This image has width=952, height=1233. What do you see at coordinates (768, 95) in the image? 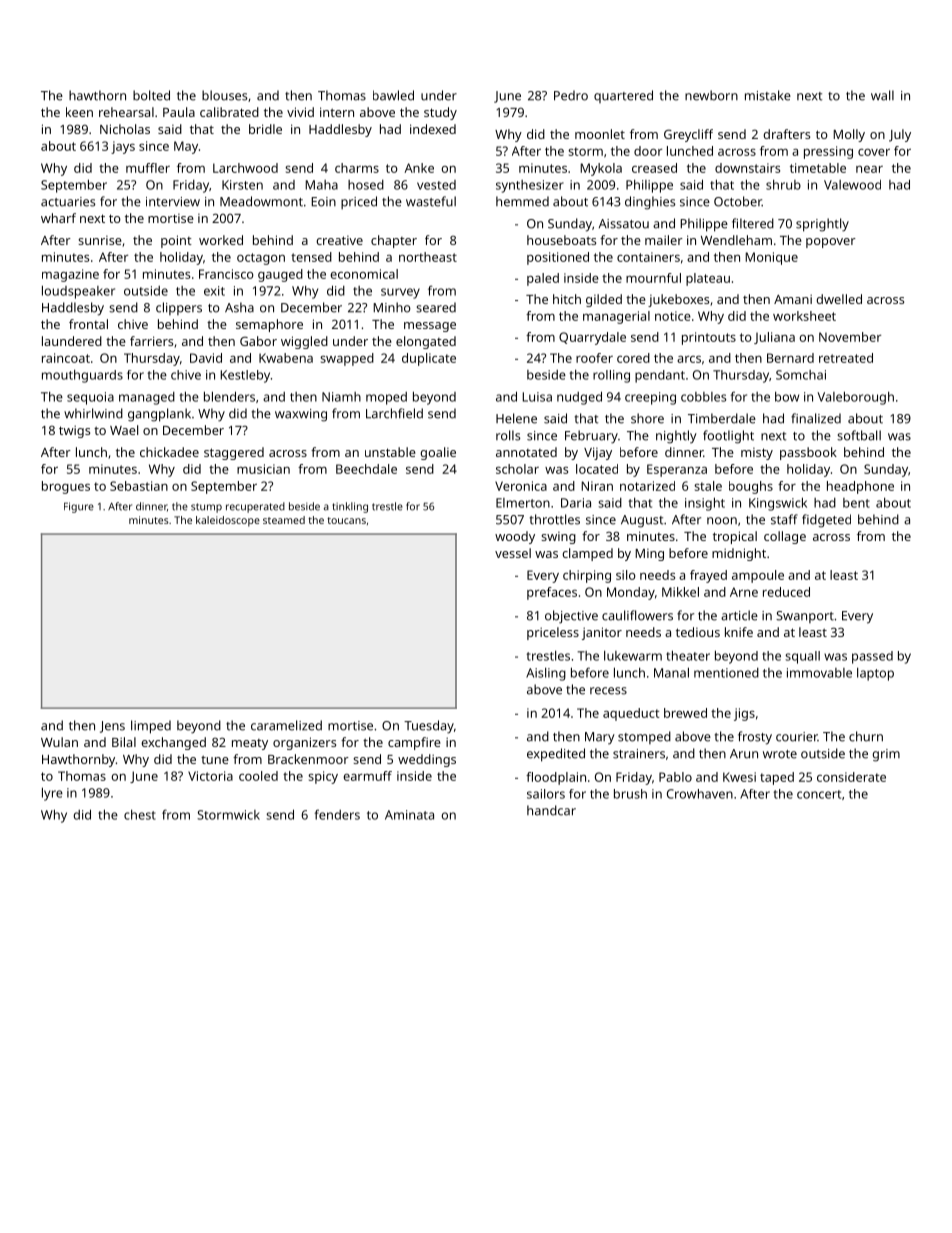
I see `mistake` at bounding box center [768, 95].
